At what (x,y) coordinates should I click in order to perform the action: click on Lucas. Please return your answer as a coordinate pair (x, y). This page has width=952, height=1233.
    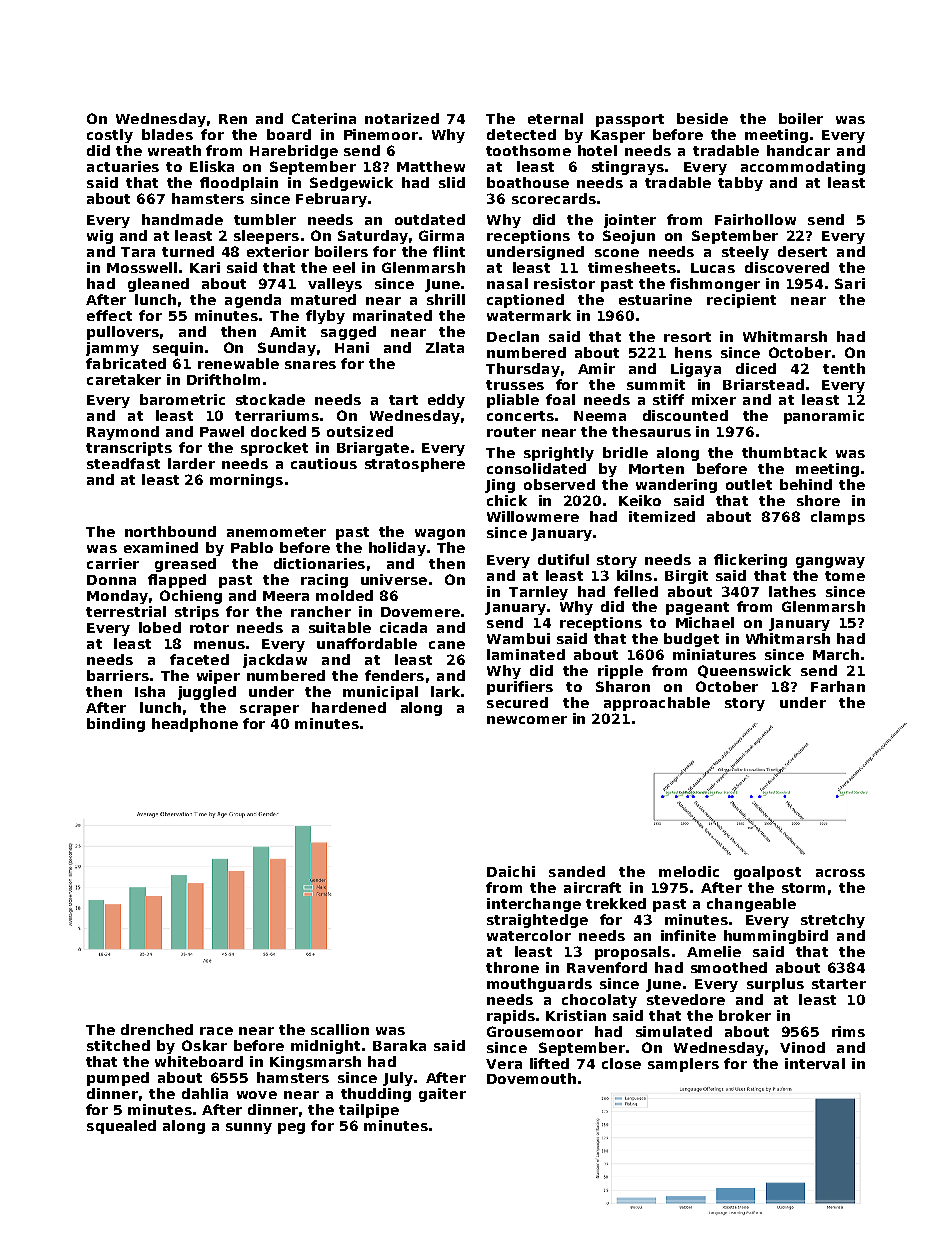
    Looking at the image, I should click on (713, 268).
